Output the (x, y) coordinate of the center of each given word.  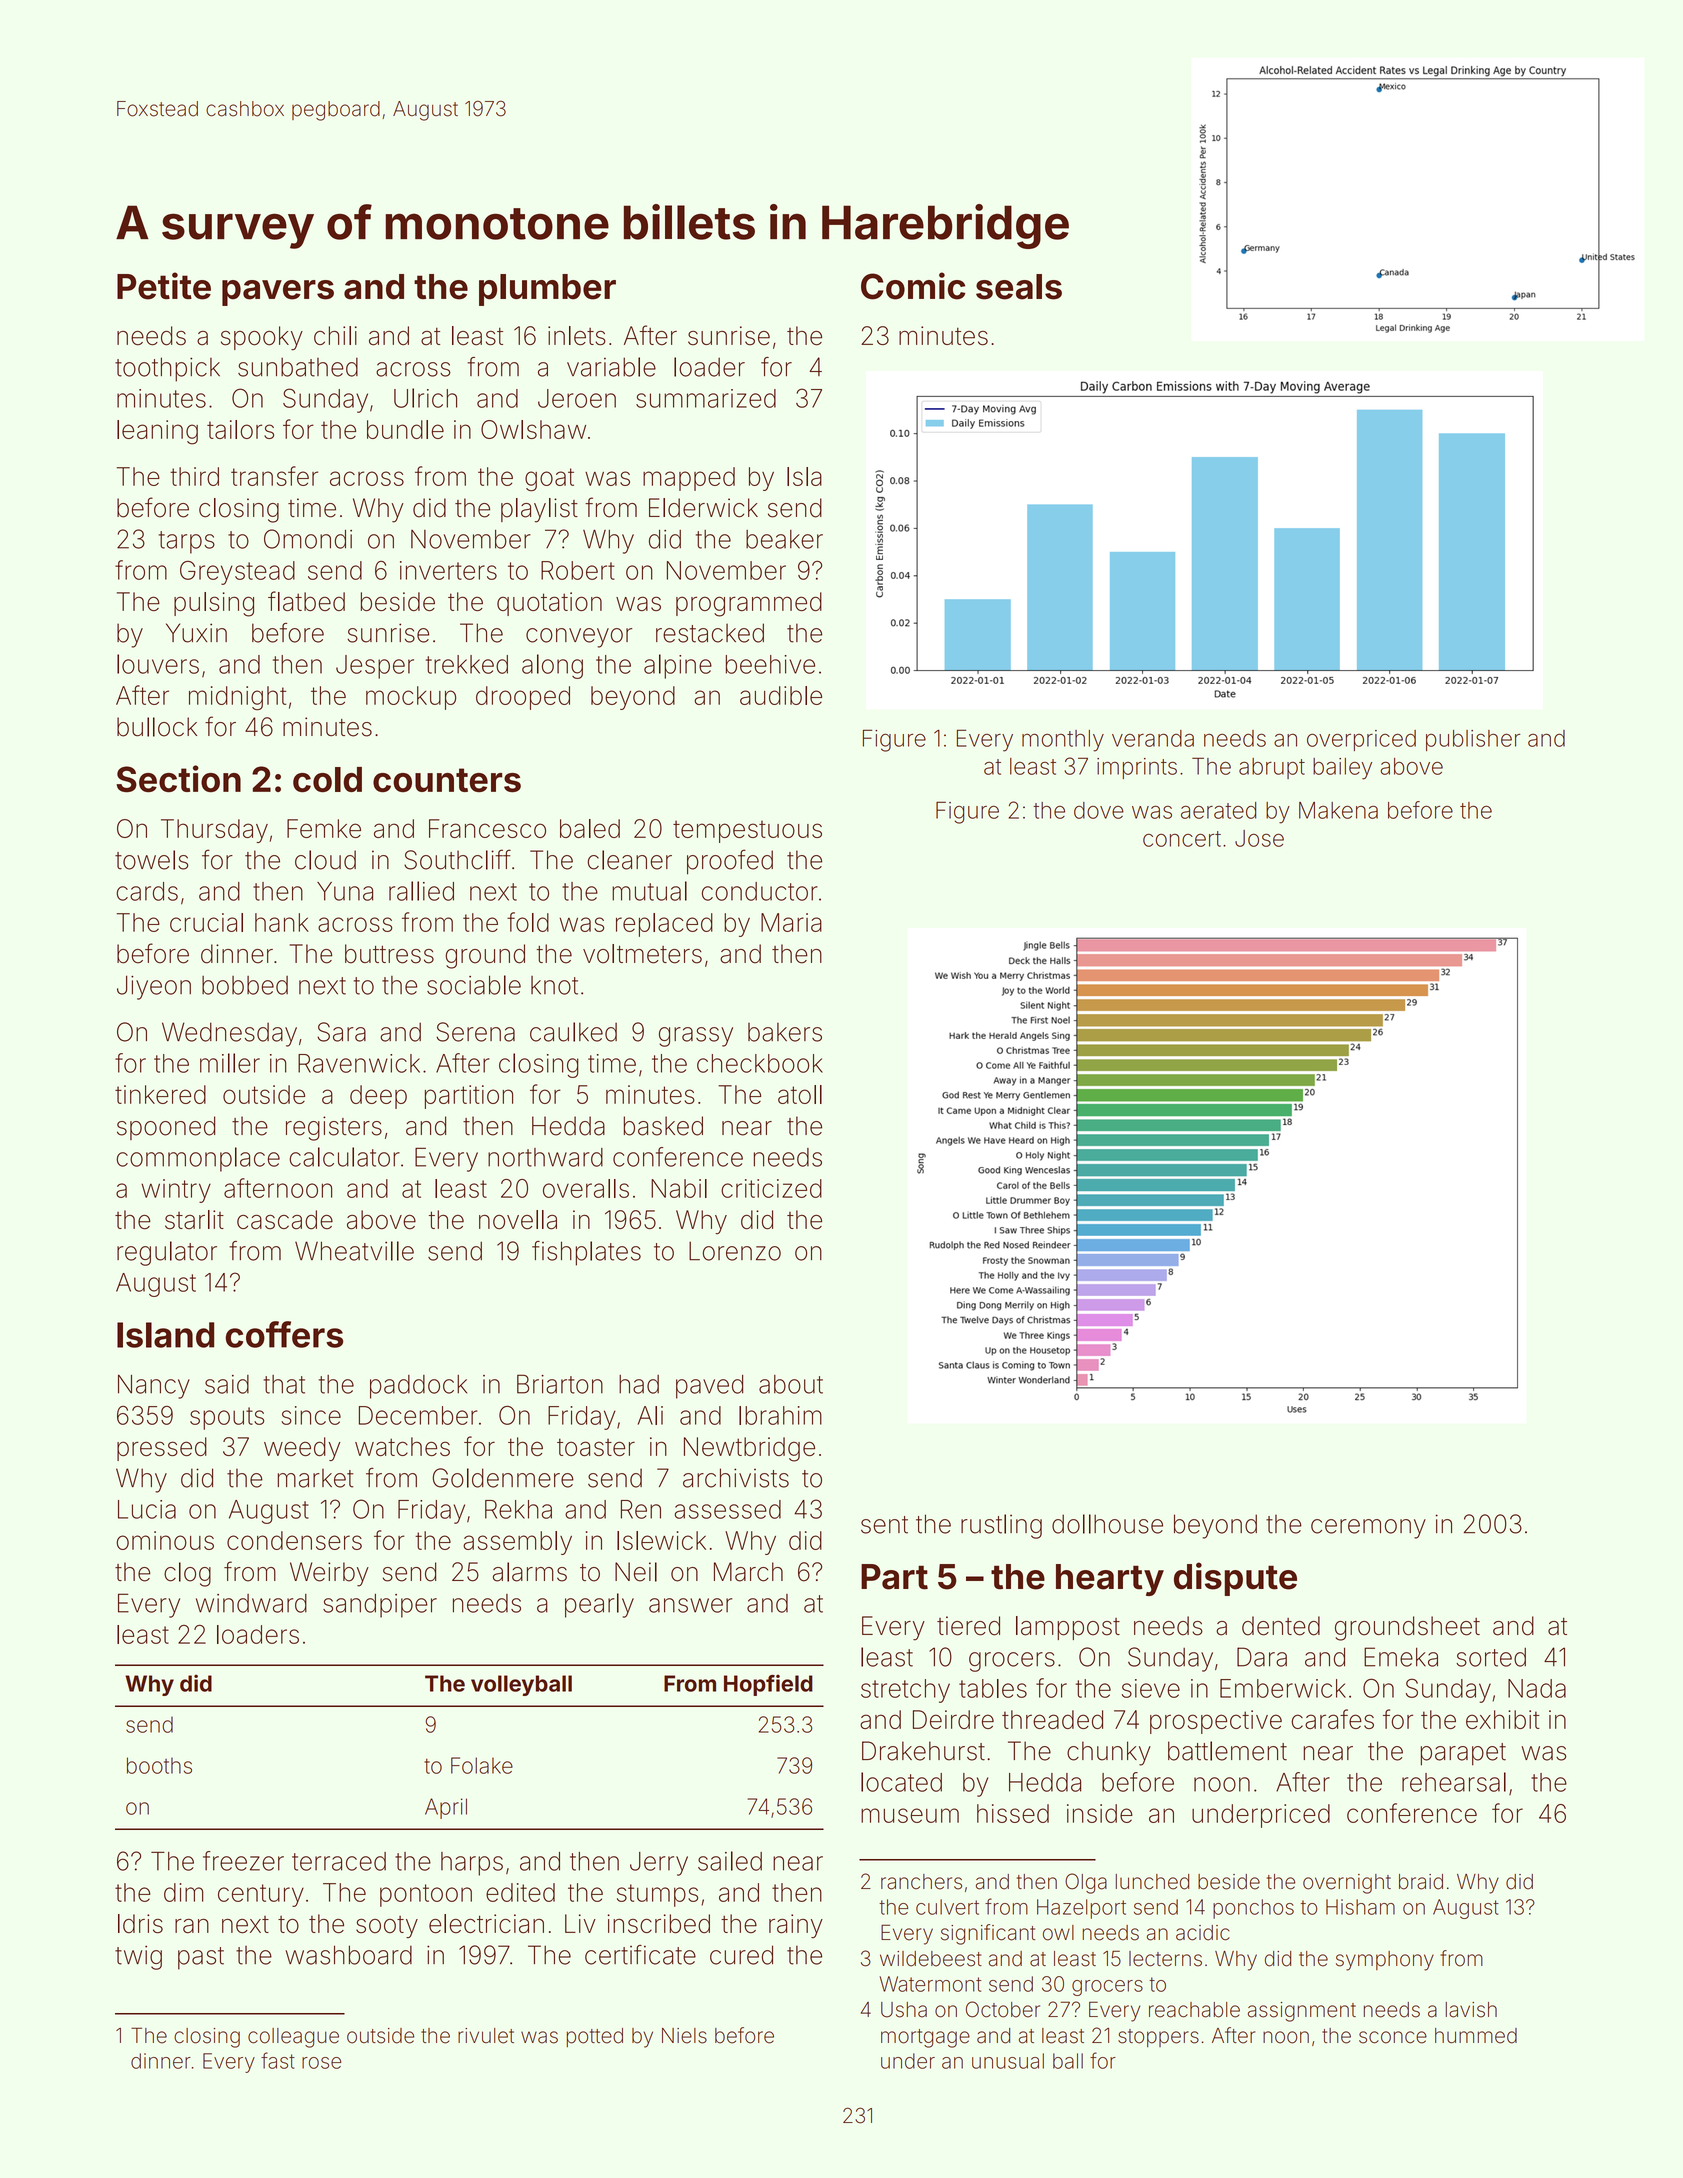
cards (147, 891)
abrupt (1272, 768)
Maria (791, 922)
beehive (770, 664)
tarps (186, 542)
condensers (294, 1540)
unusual (1008, 2061)
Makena (1338, 810)
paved (709, 1387)
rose (321, 2063)
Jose (1259, 838)
